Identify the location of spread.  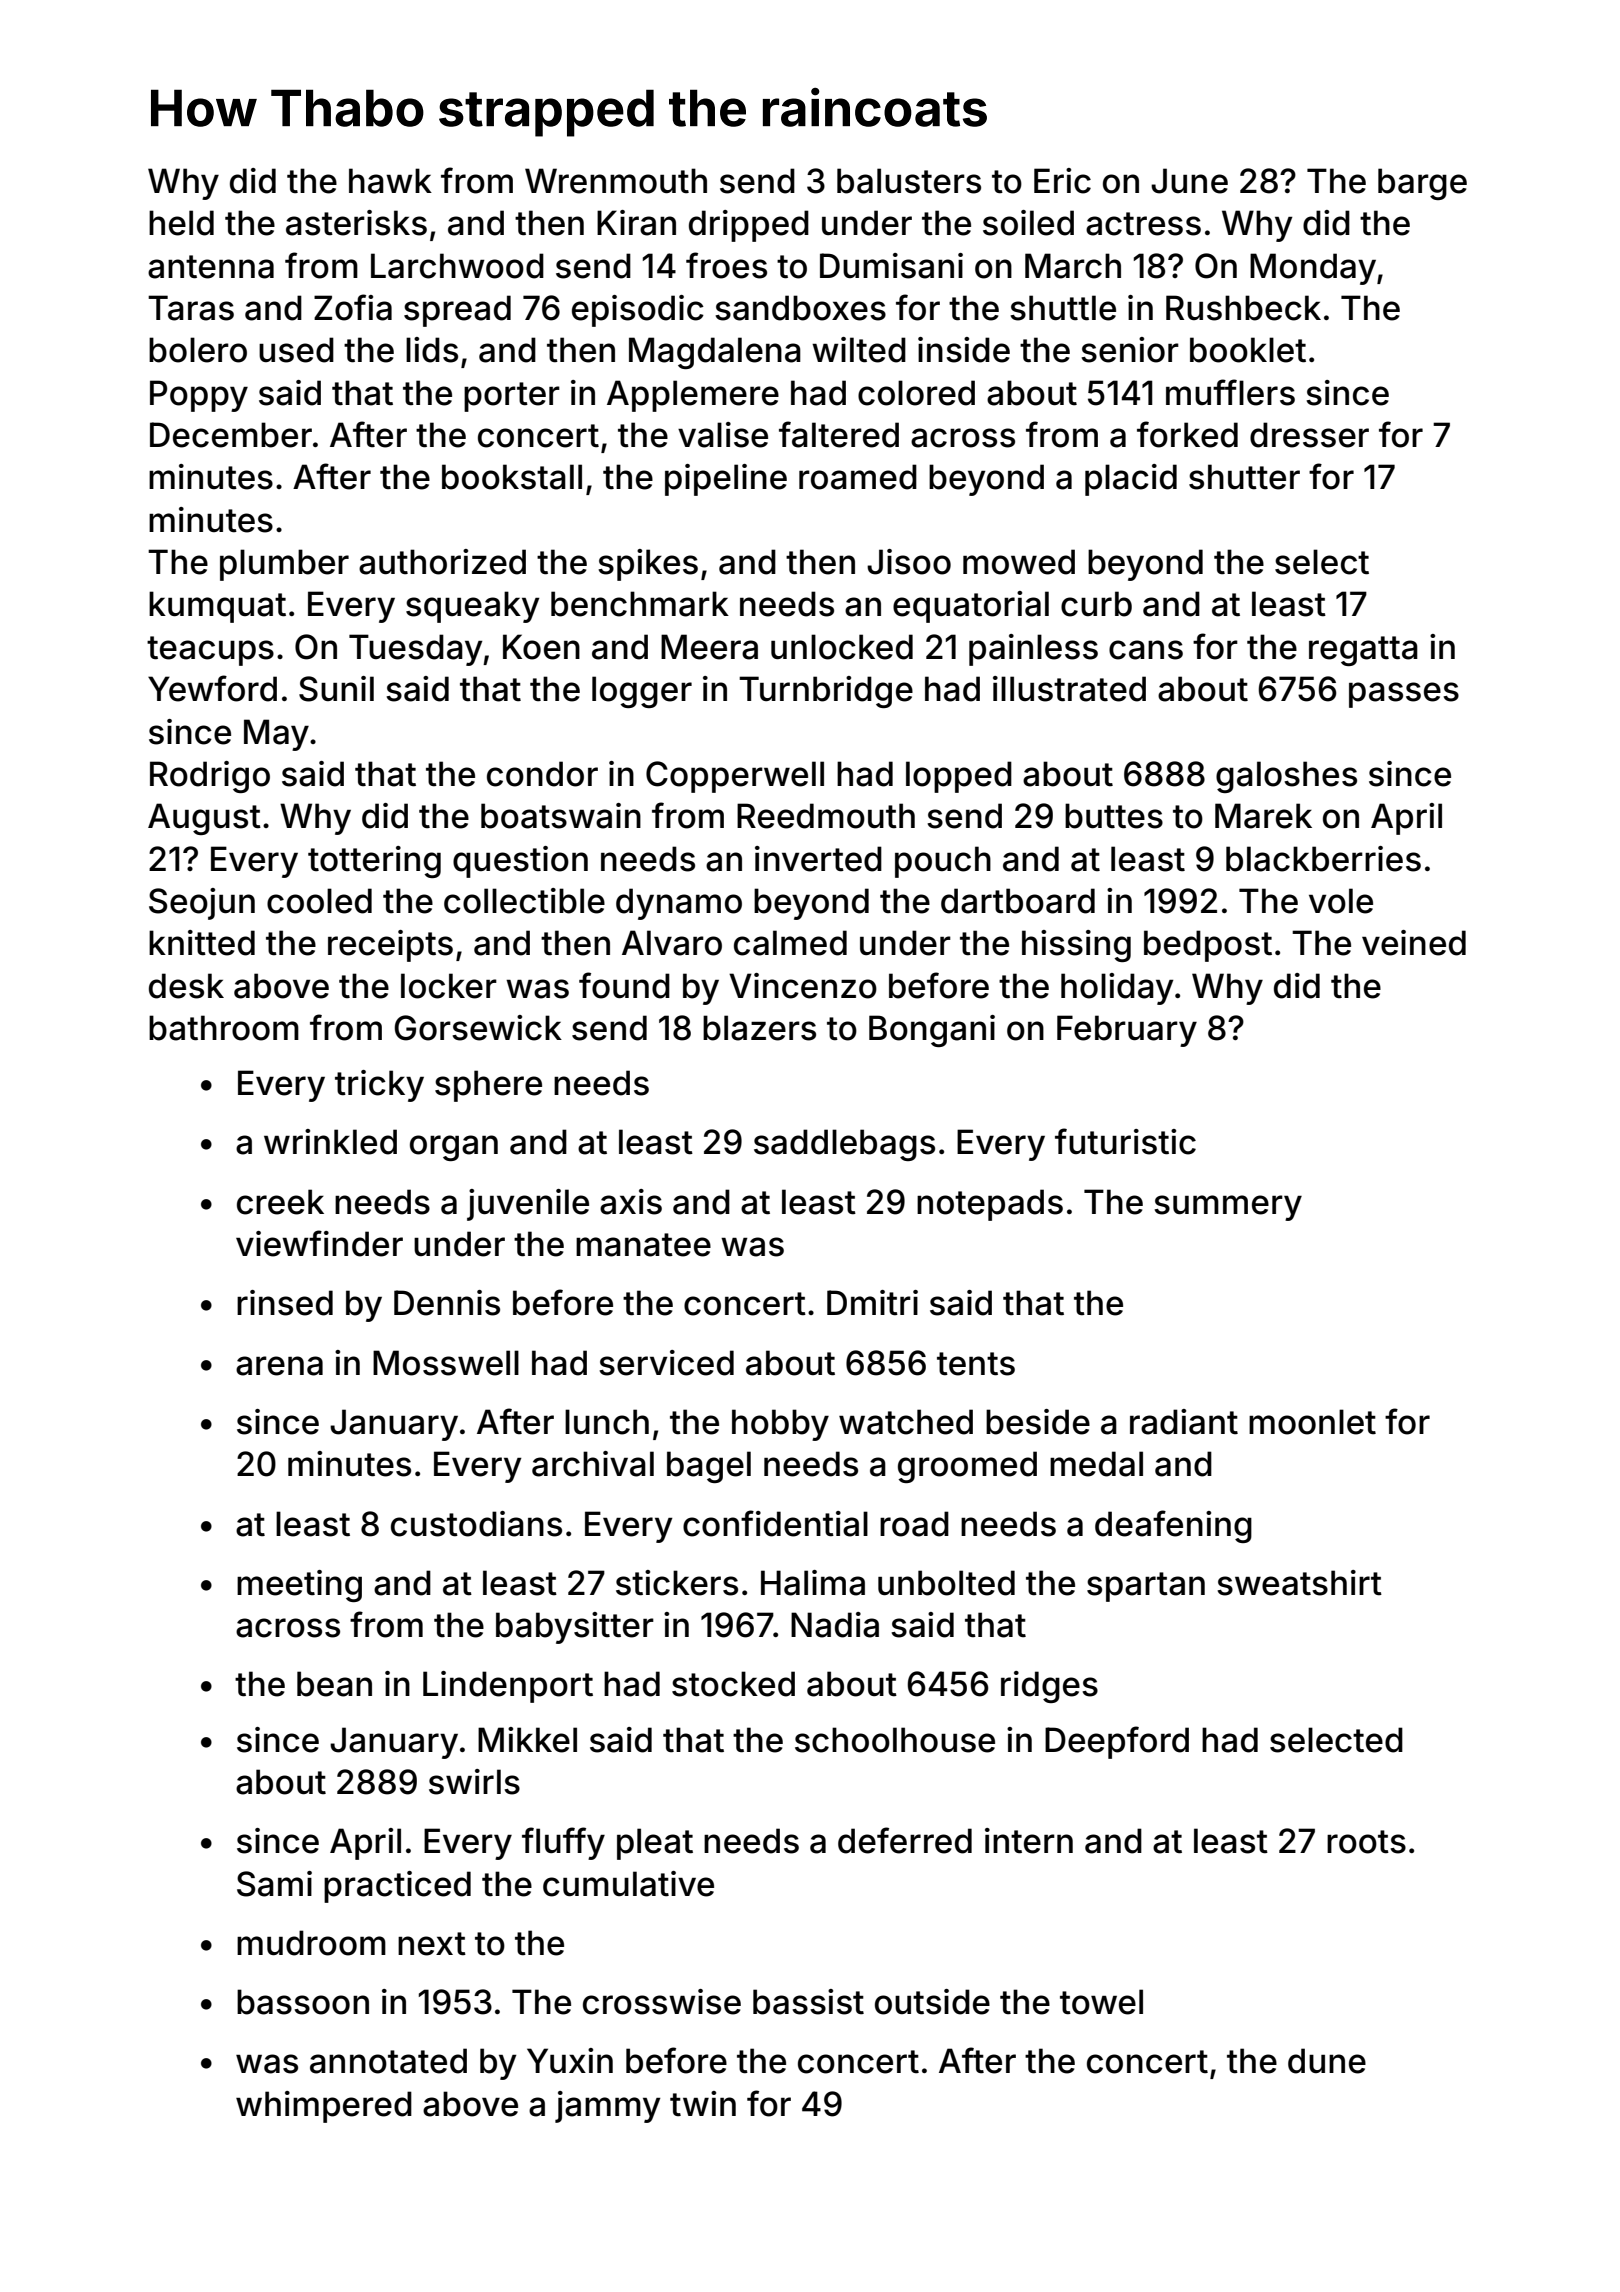
(457, 311).
